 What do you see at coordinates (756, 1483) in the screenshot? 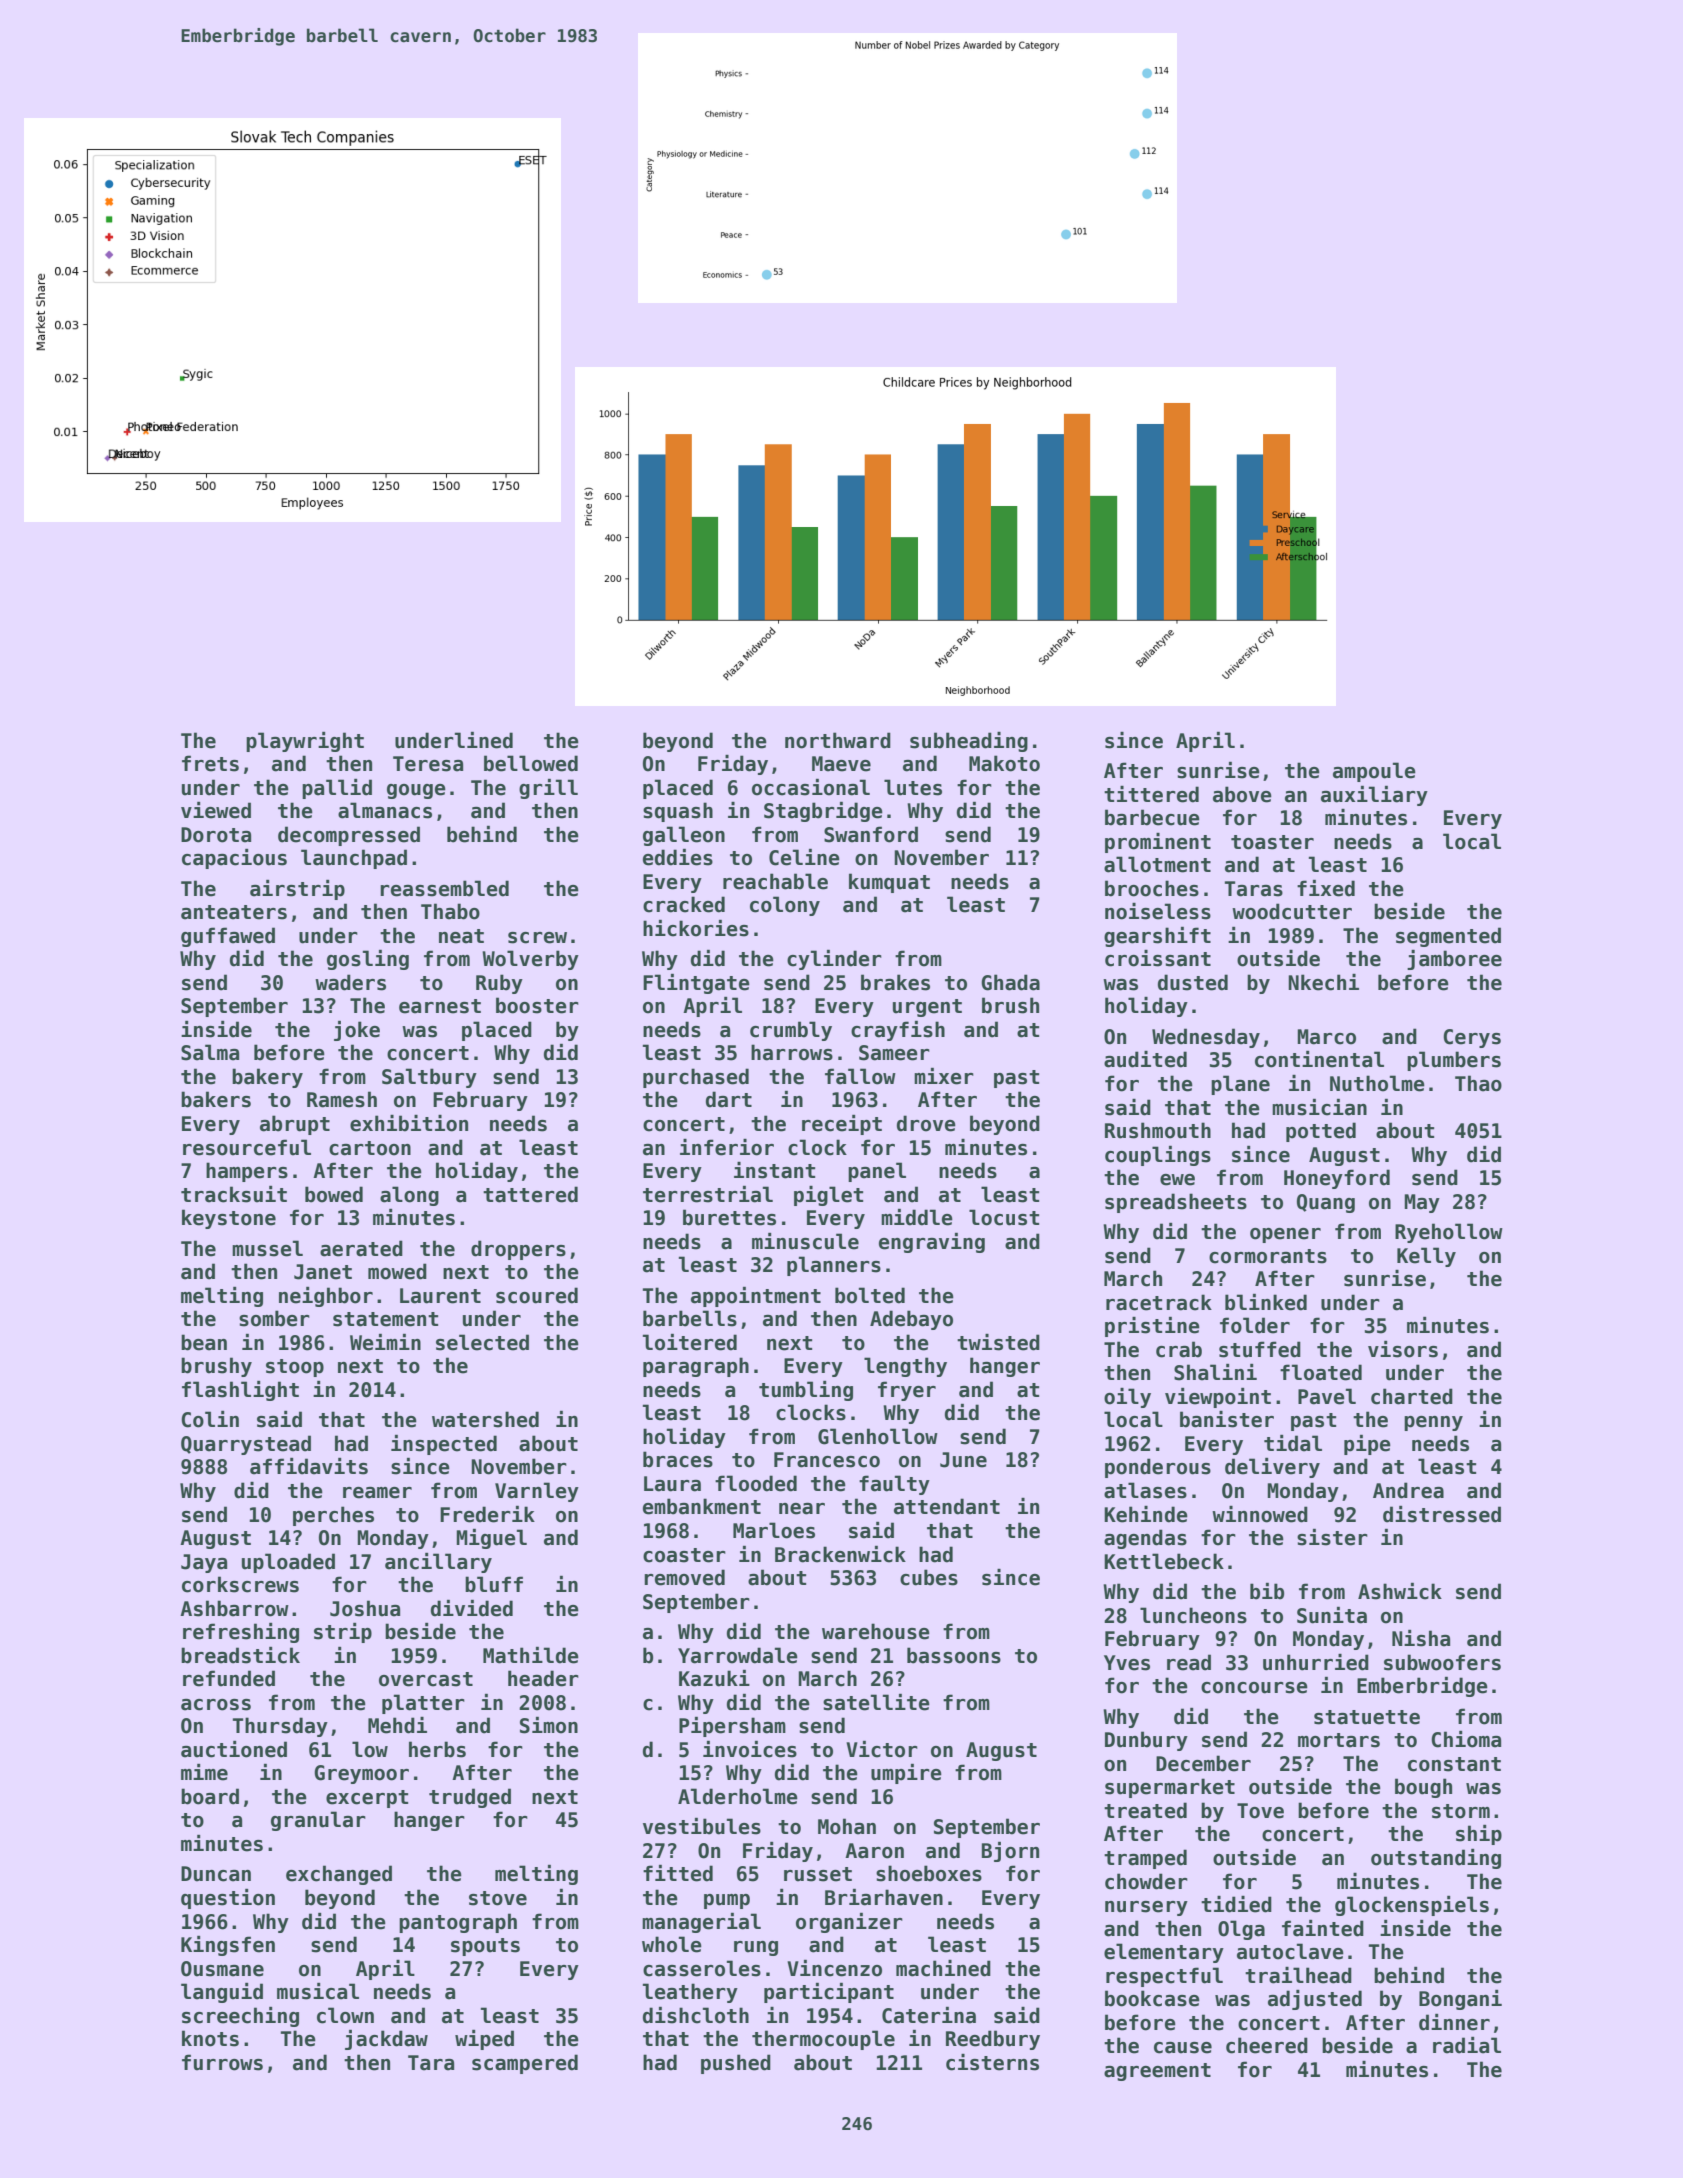
I see `flooded` at bounding box center [756, 1483].
